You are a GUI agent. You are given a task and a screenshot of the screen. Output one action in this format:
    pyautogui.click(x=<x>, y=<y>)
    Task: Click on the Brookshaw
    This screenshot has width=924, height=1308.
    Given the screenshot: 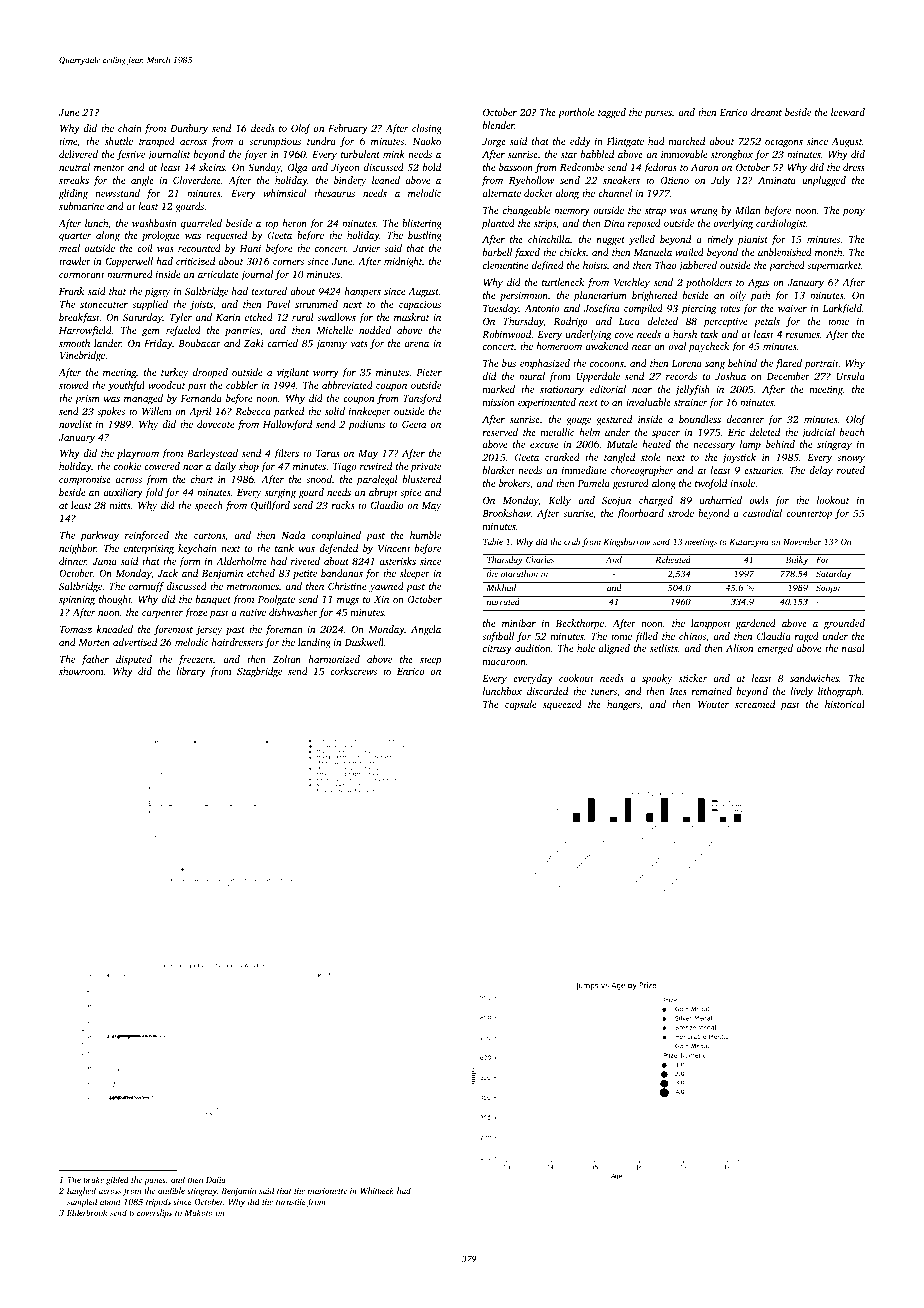 What is the action you would take?
    pyautogui.click(x=506, y=513)
